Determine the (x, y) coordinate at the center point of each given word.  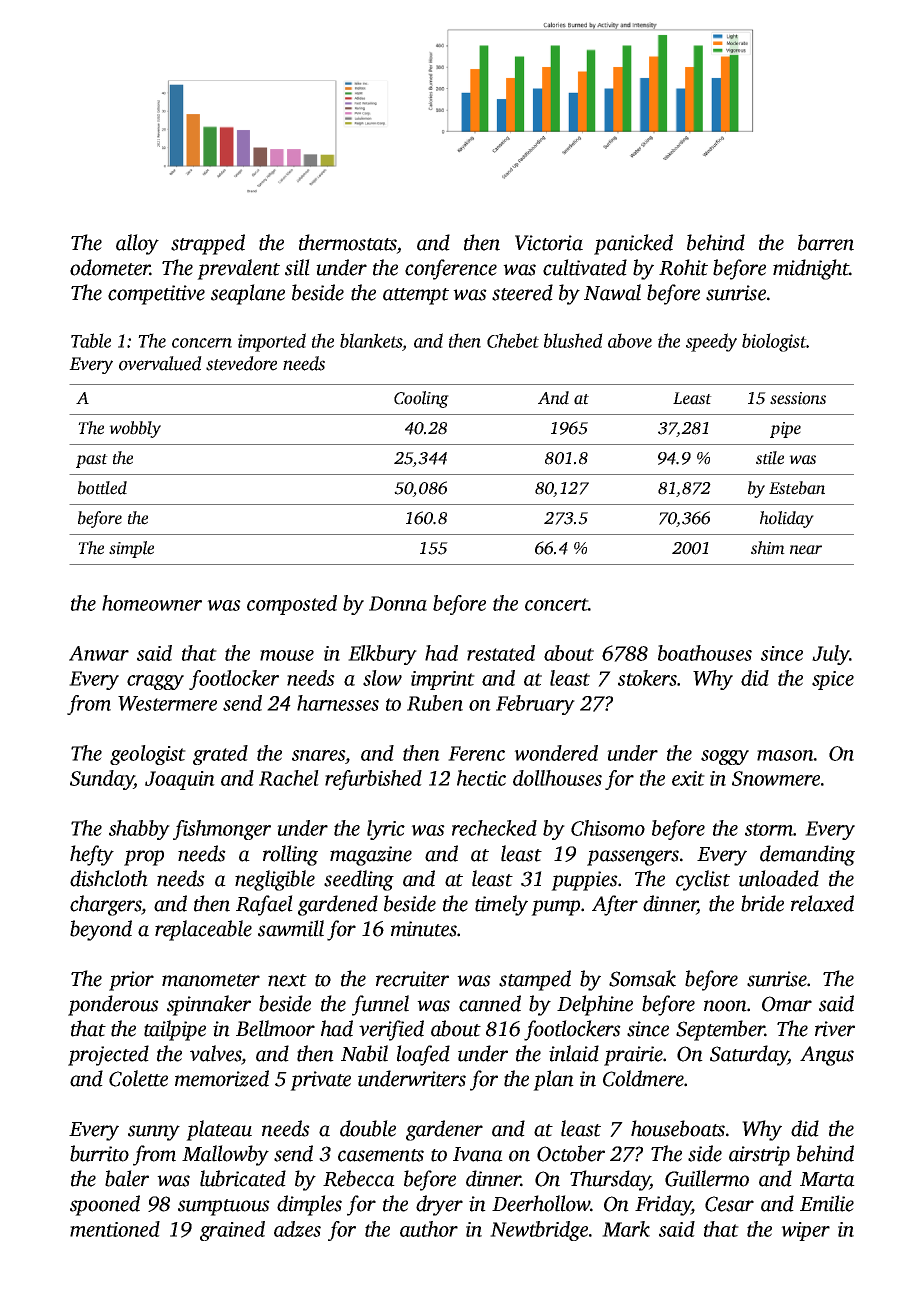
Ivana (478, 1154)
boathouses (705, 653)
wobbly (135, 429)
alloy (137, 244)
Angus (827, 1056)
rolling (290, 855)
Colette (138, 1078)
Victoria (549, 243)
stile (770, 458)
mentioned (115, 1229)
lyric (386, 830)
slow (382, 678)
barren (826, 242)
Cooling (421, 399)
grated (220, 755)
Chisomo (608, 828)
